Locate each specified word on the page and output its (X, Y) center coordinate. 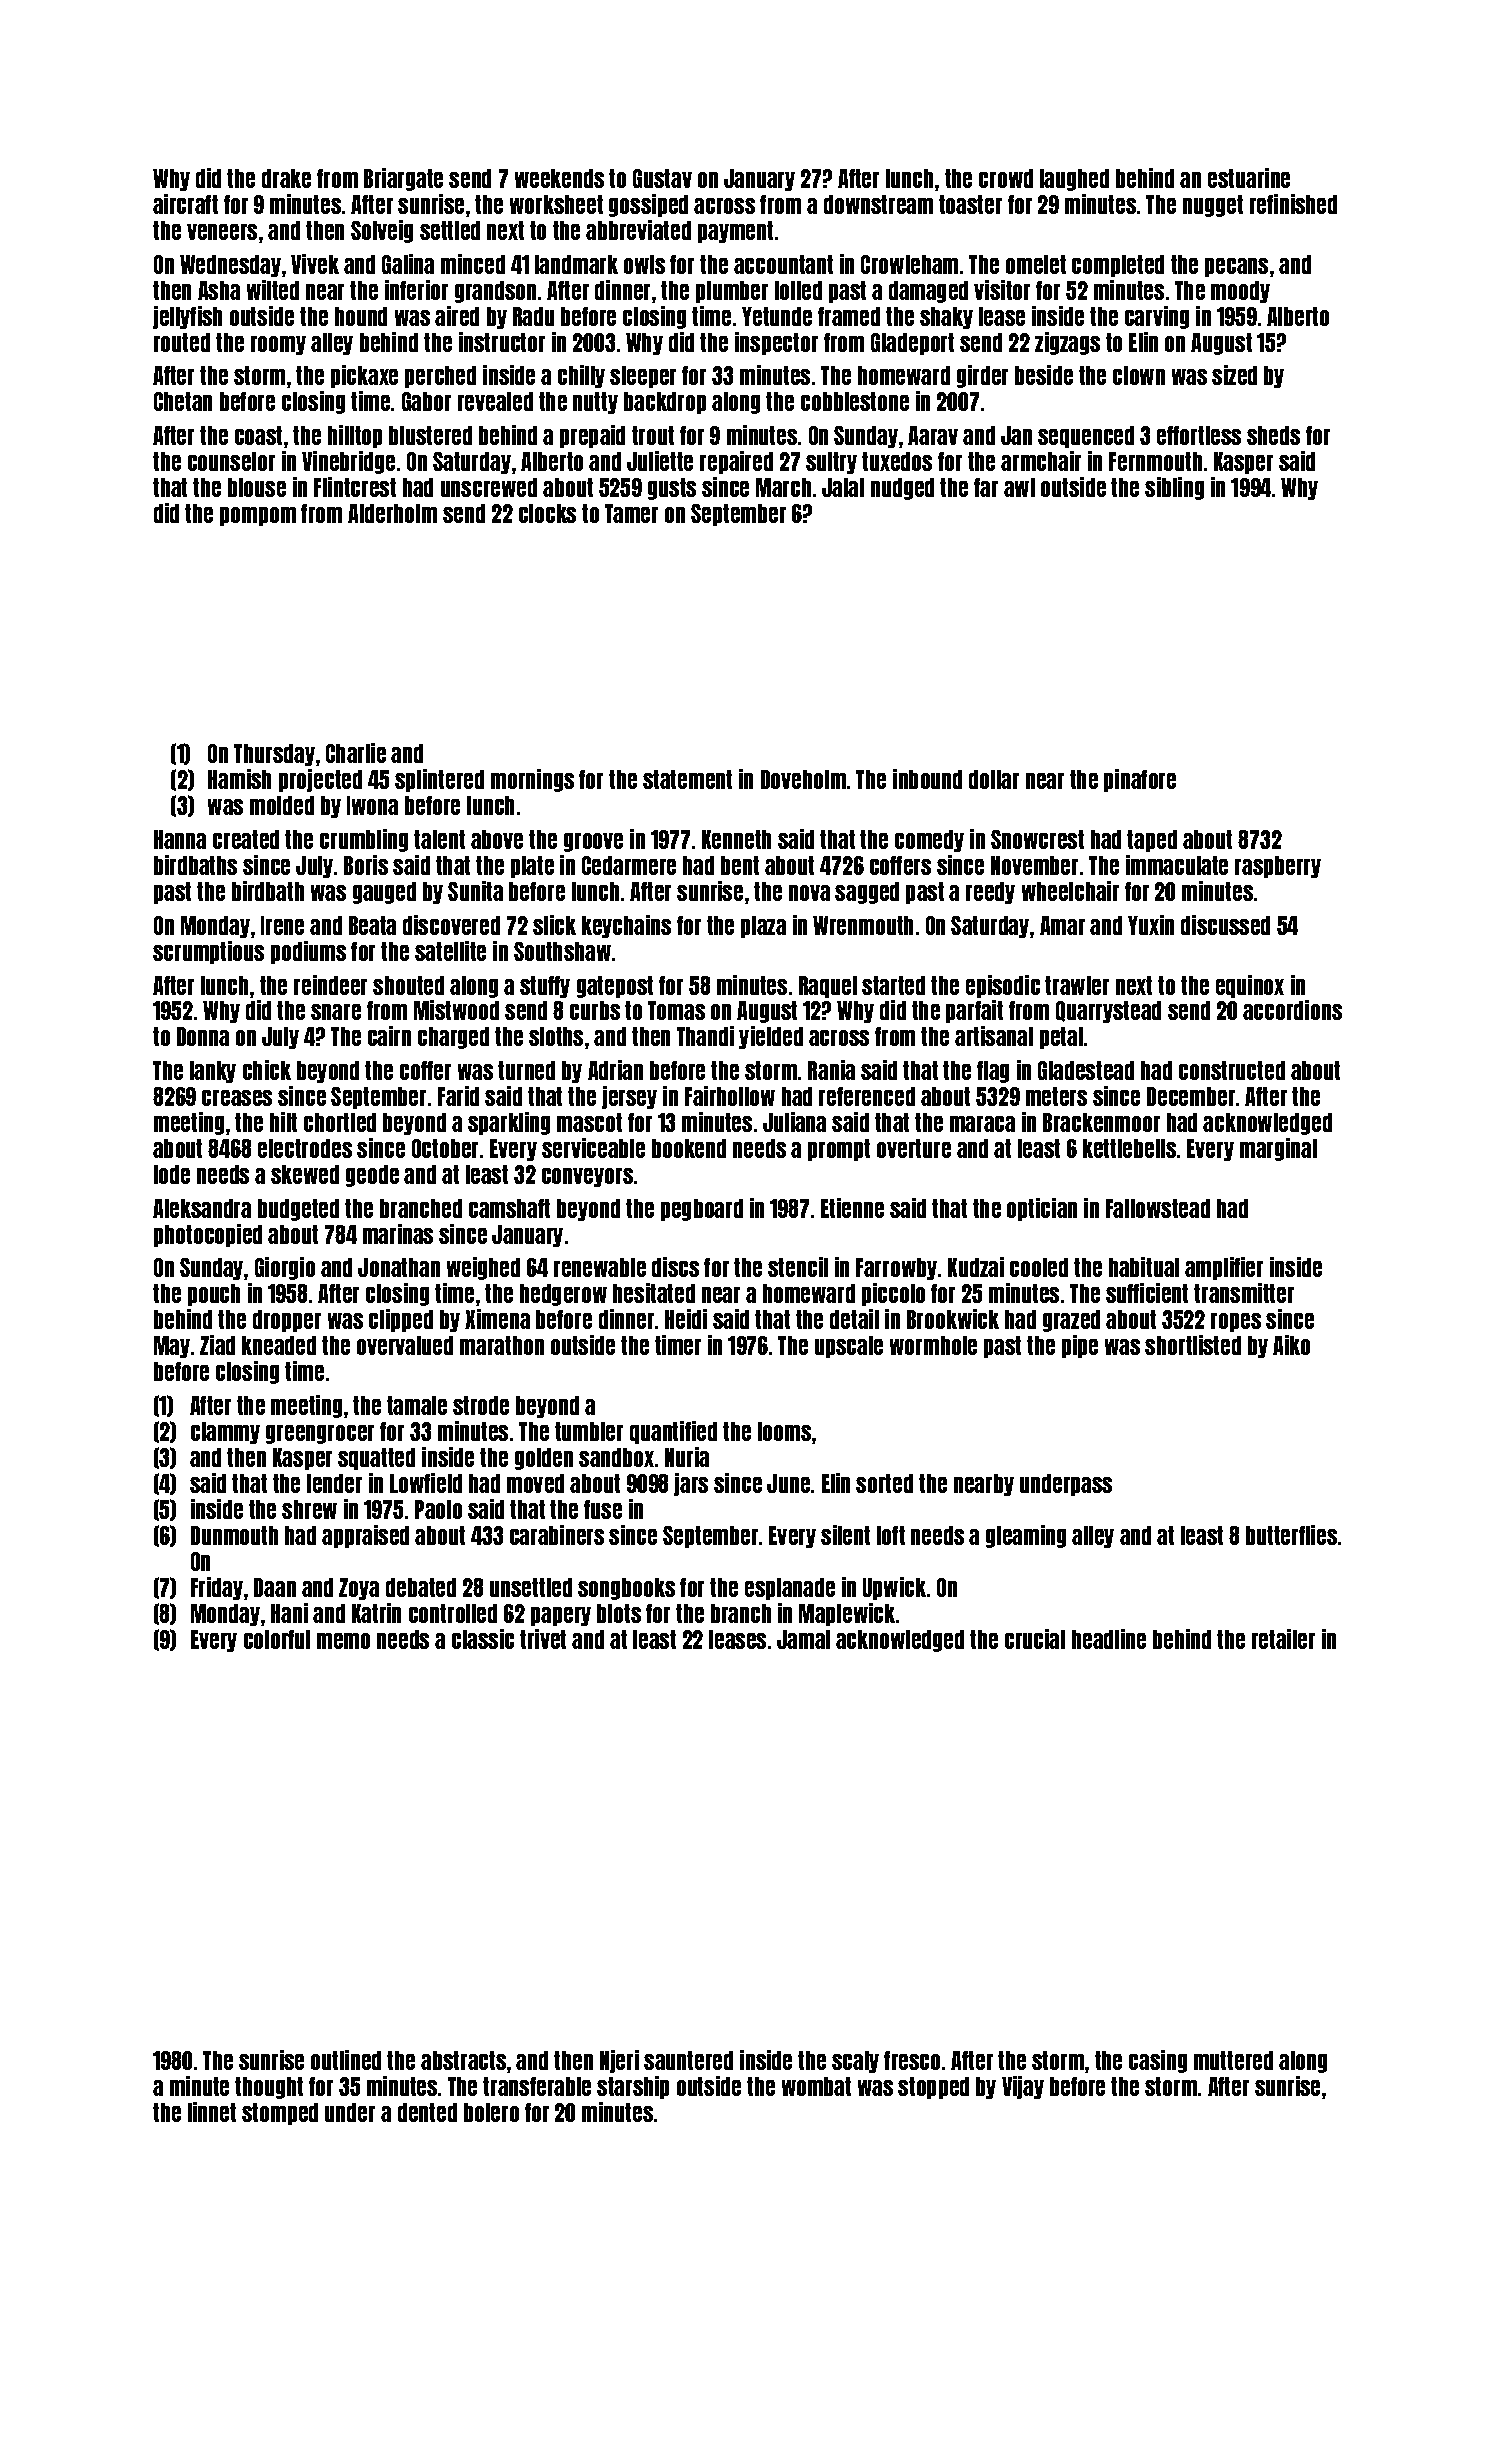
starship (633, 2087)
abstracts (463, 2060)
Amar (1062, 925)
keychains (626, 926)
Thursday (274, 755)
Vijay (1023, 2087)
